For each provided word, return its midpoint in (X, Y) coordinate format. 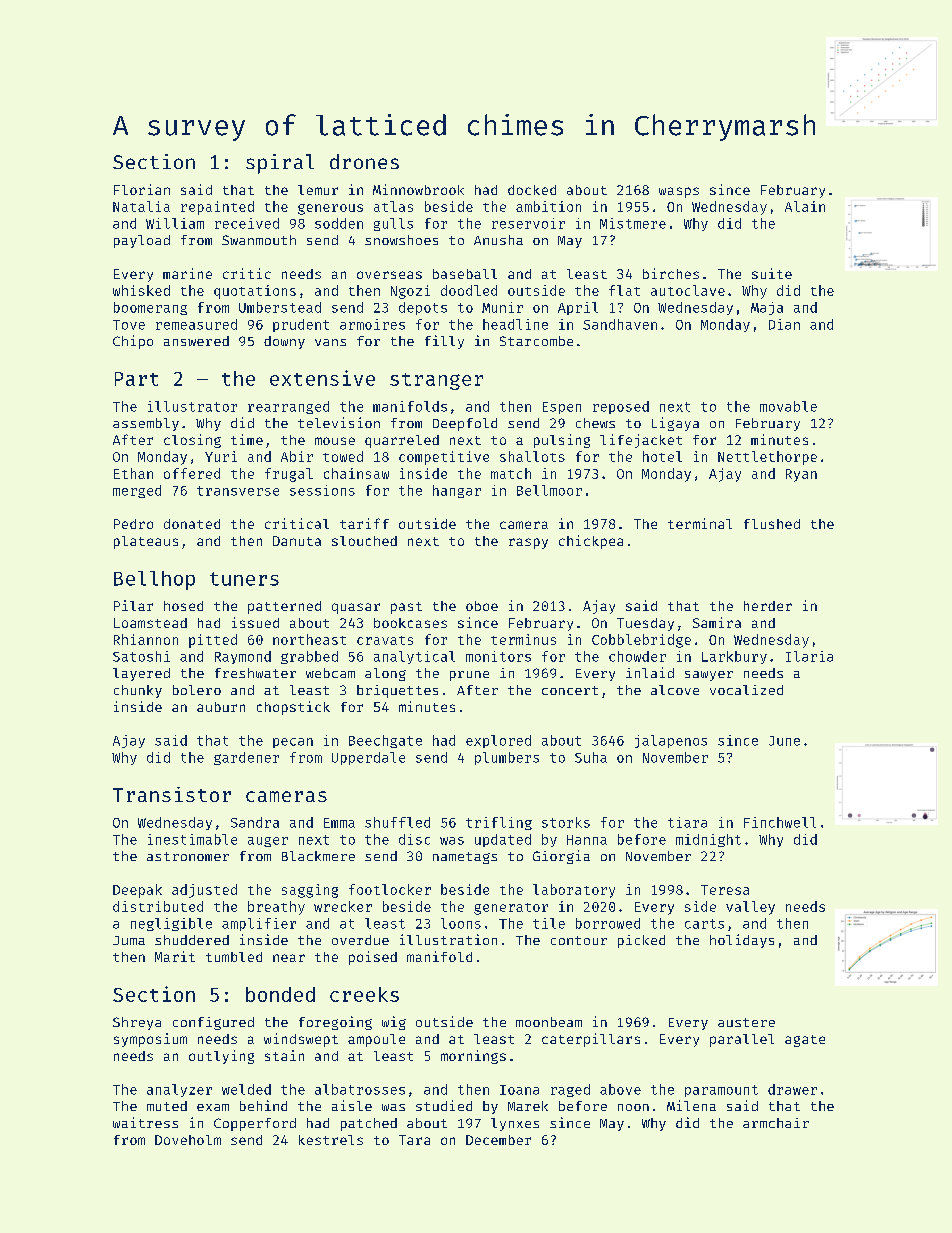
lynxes (515, 1124)
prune (469, 676)
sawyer (709, 676)
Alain (805, 206)
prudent (301, 325)
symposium (150, 1040)
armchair (776, 1123)
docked (532, 190)
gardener (246, 758)
